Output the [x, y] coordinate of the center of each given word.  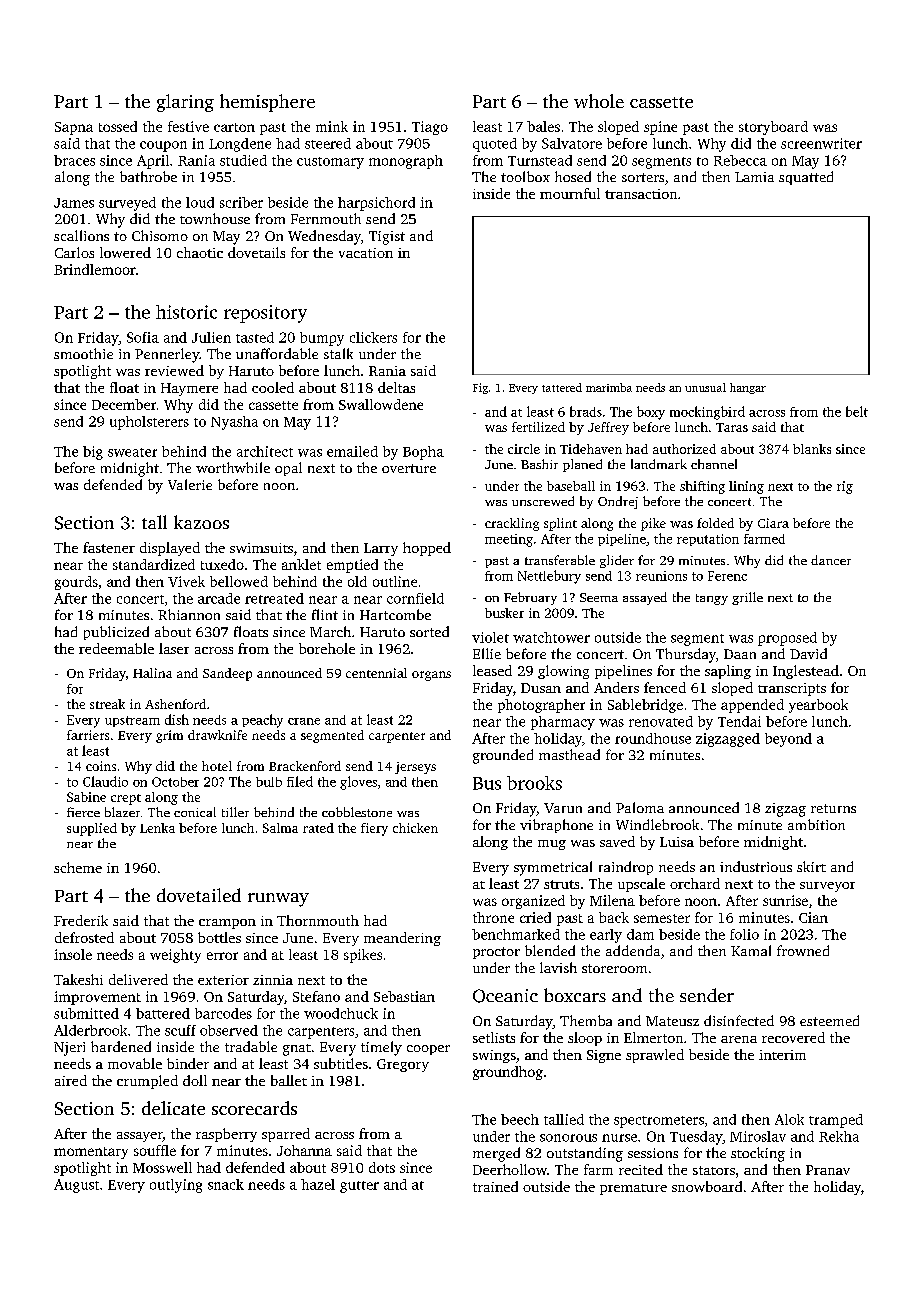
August [76, 1186]
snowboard [707, 1186]
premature [633, 1189]
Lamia [754, 177]
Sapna [74, 128]
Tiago [430, 128]
